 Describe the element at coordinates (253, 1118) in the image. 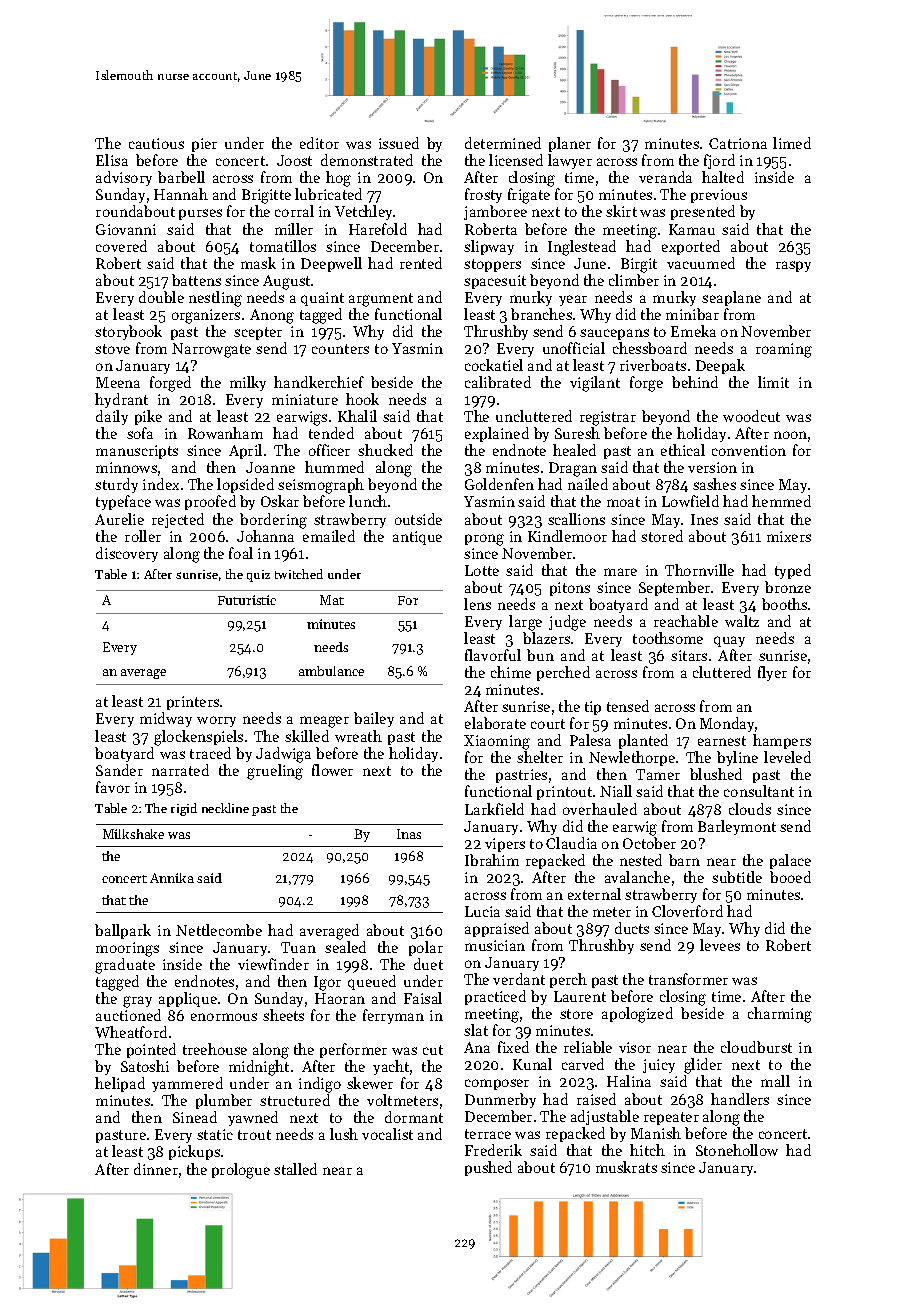

I see `yawned` at that location.
